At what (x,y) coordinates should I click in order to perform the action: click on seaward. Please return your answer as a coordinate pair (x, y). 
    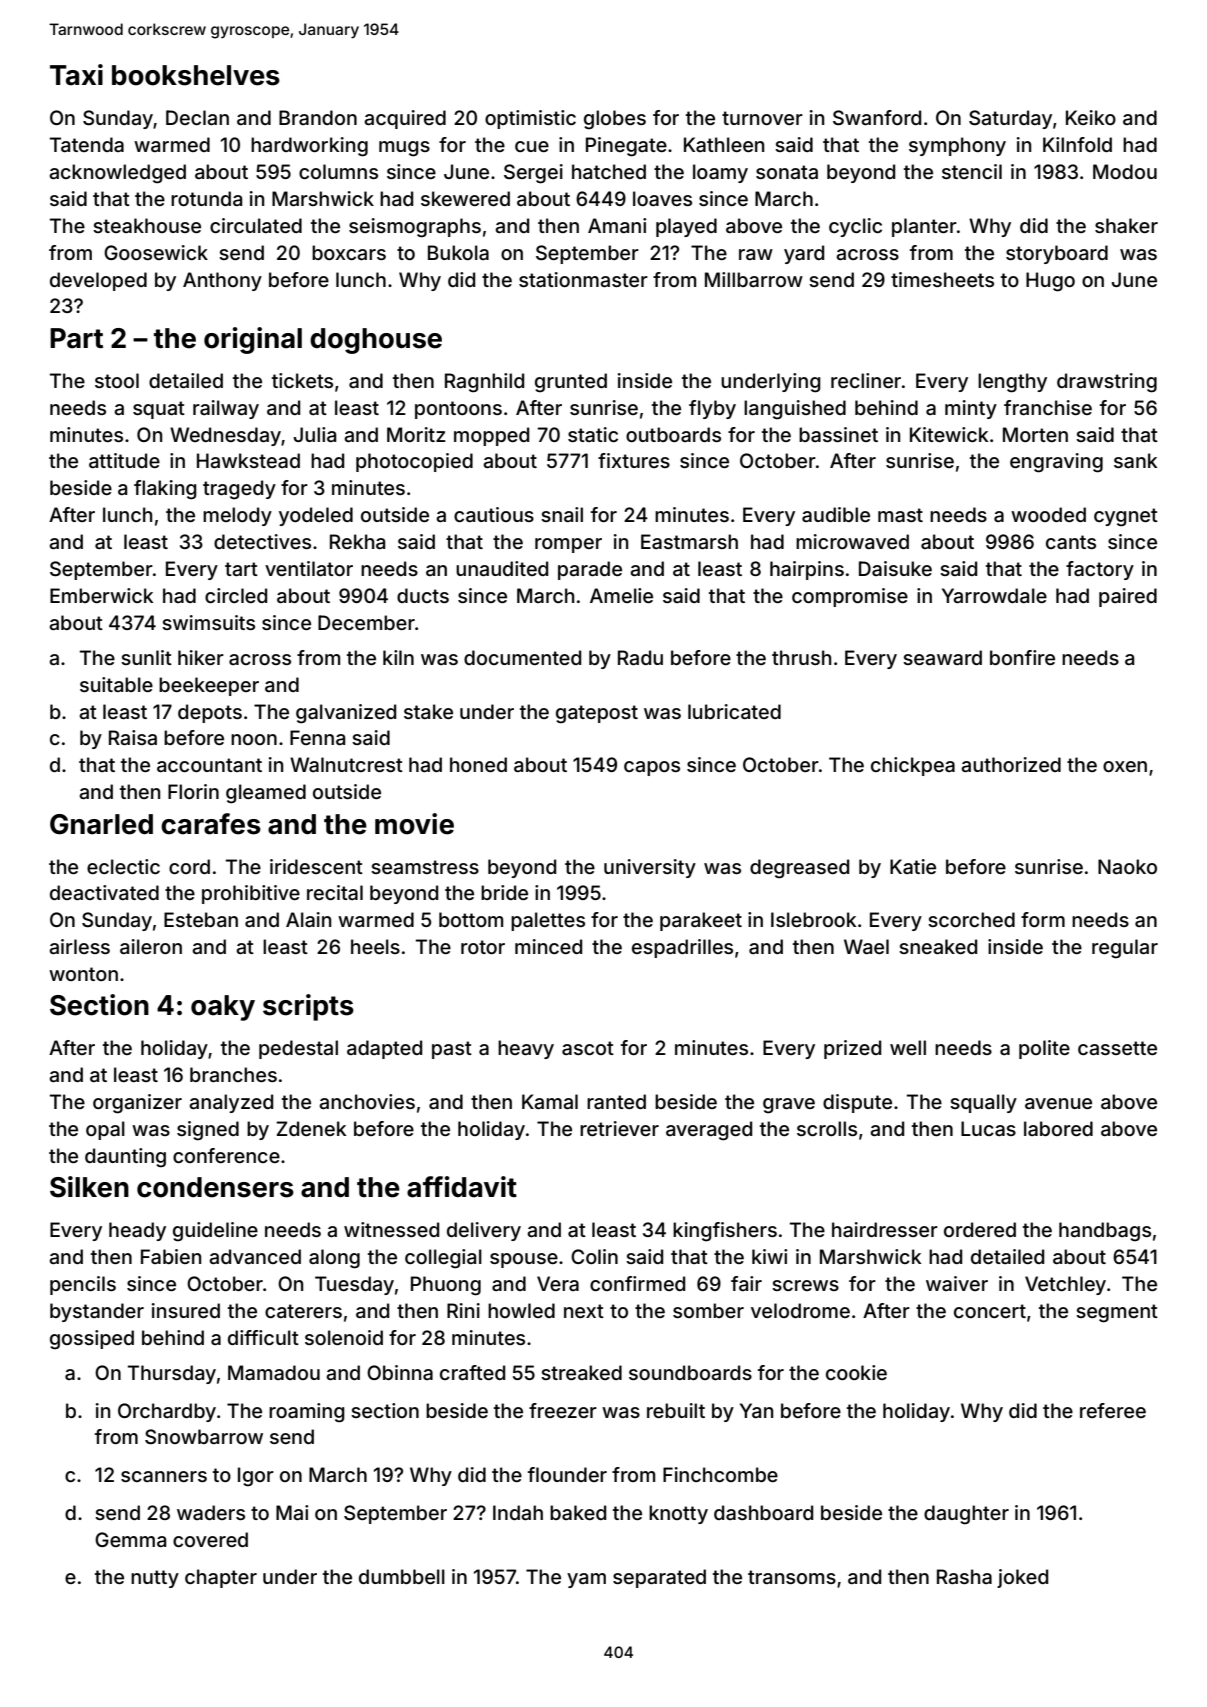
    Looking at the image, I should click on (942, 657).
